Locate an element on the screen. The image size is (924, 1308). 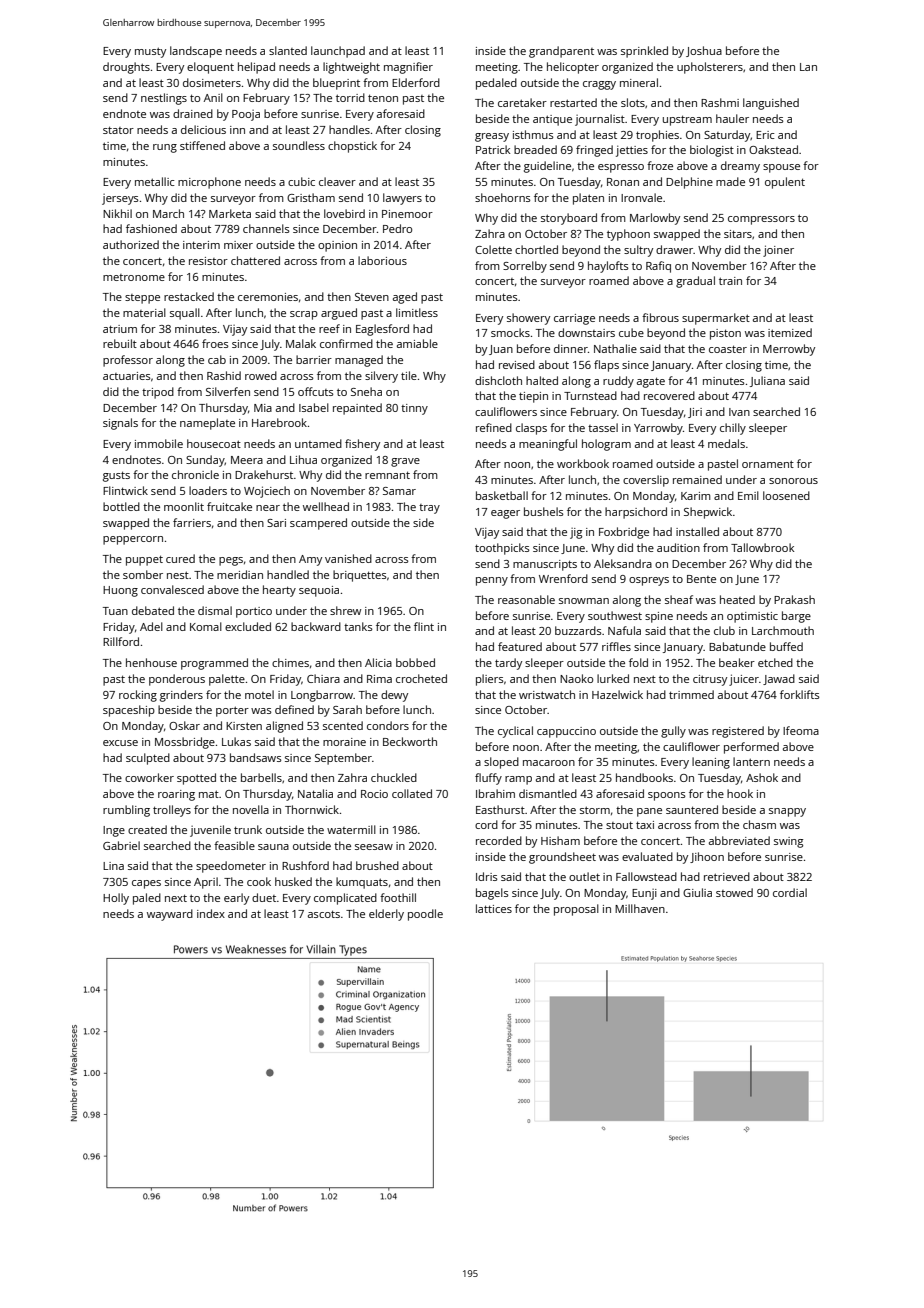
forklifts is located at coordinates (799, 694).
